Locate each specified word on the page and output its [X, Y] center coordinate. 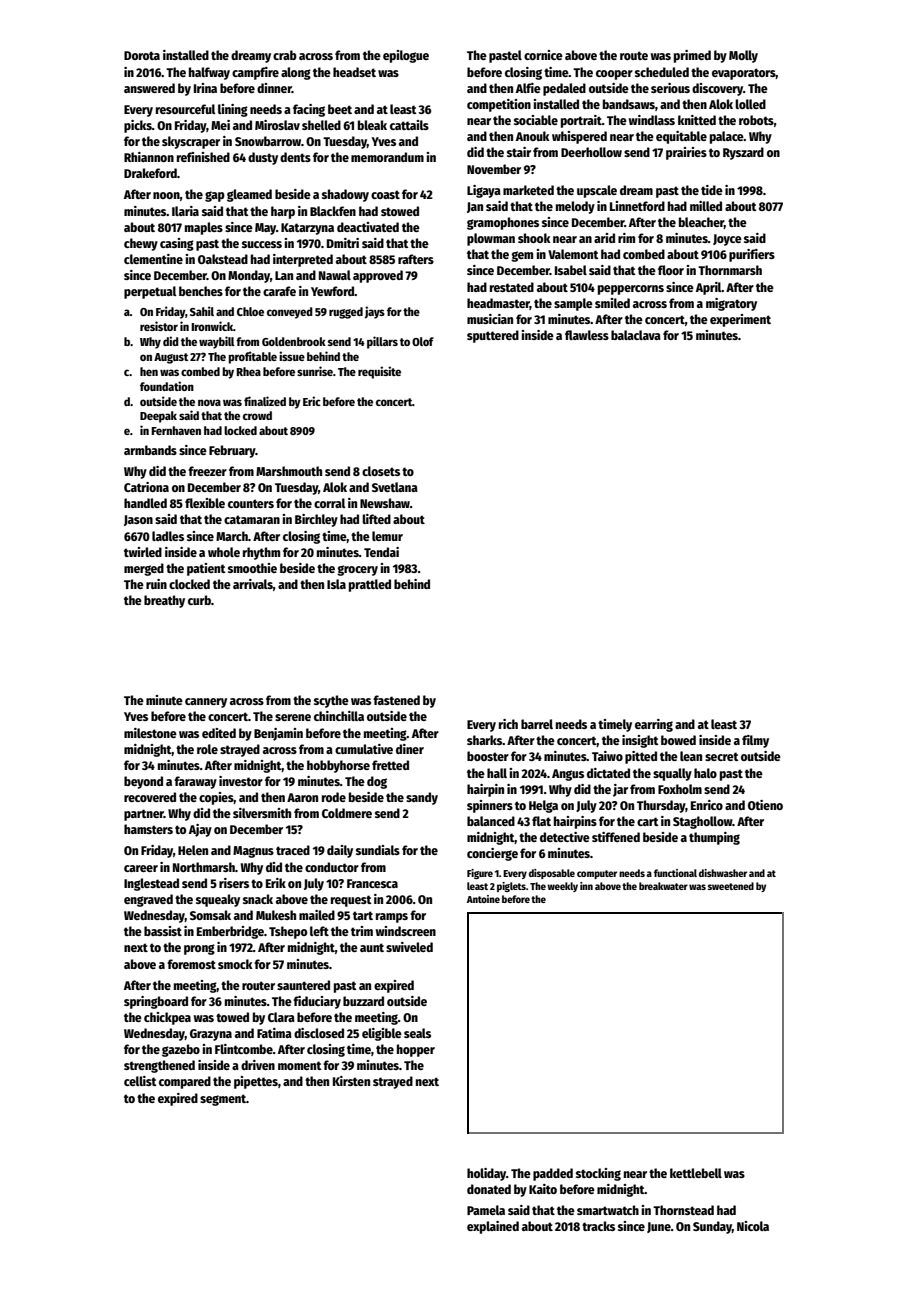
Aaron [302, 797]
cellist [140, 1081]
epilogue [406, 56]
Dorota [142, 55]
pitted [641, 757]
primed [692, 56]
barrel [537, 724]
